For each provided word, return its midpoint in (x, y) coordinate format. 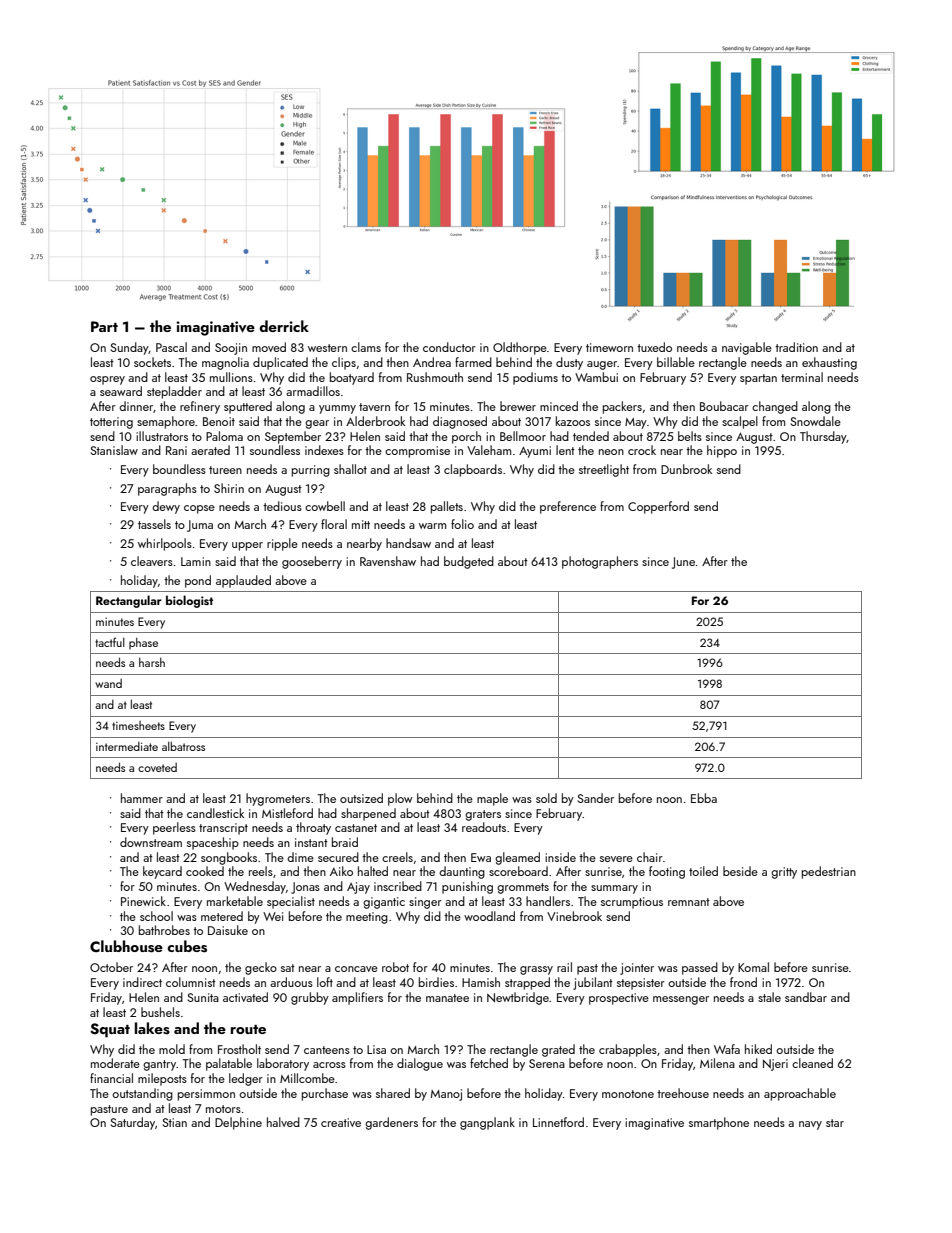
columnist (191, 982)
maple (492, 799)
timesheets (138, 725)
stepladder (174, 392)
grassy (536, 970)
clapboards (473, 470)
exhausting (829, 363)
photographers (600, 562)
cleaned (812, 1063)
